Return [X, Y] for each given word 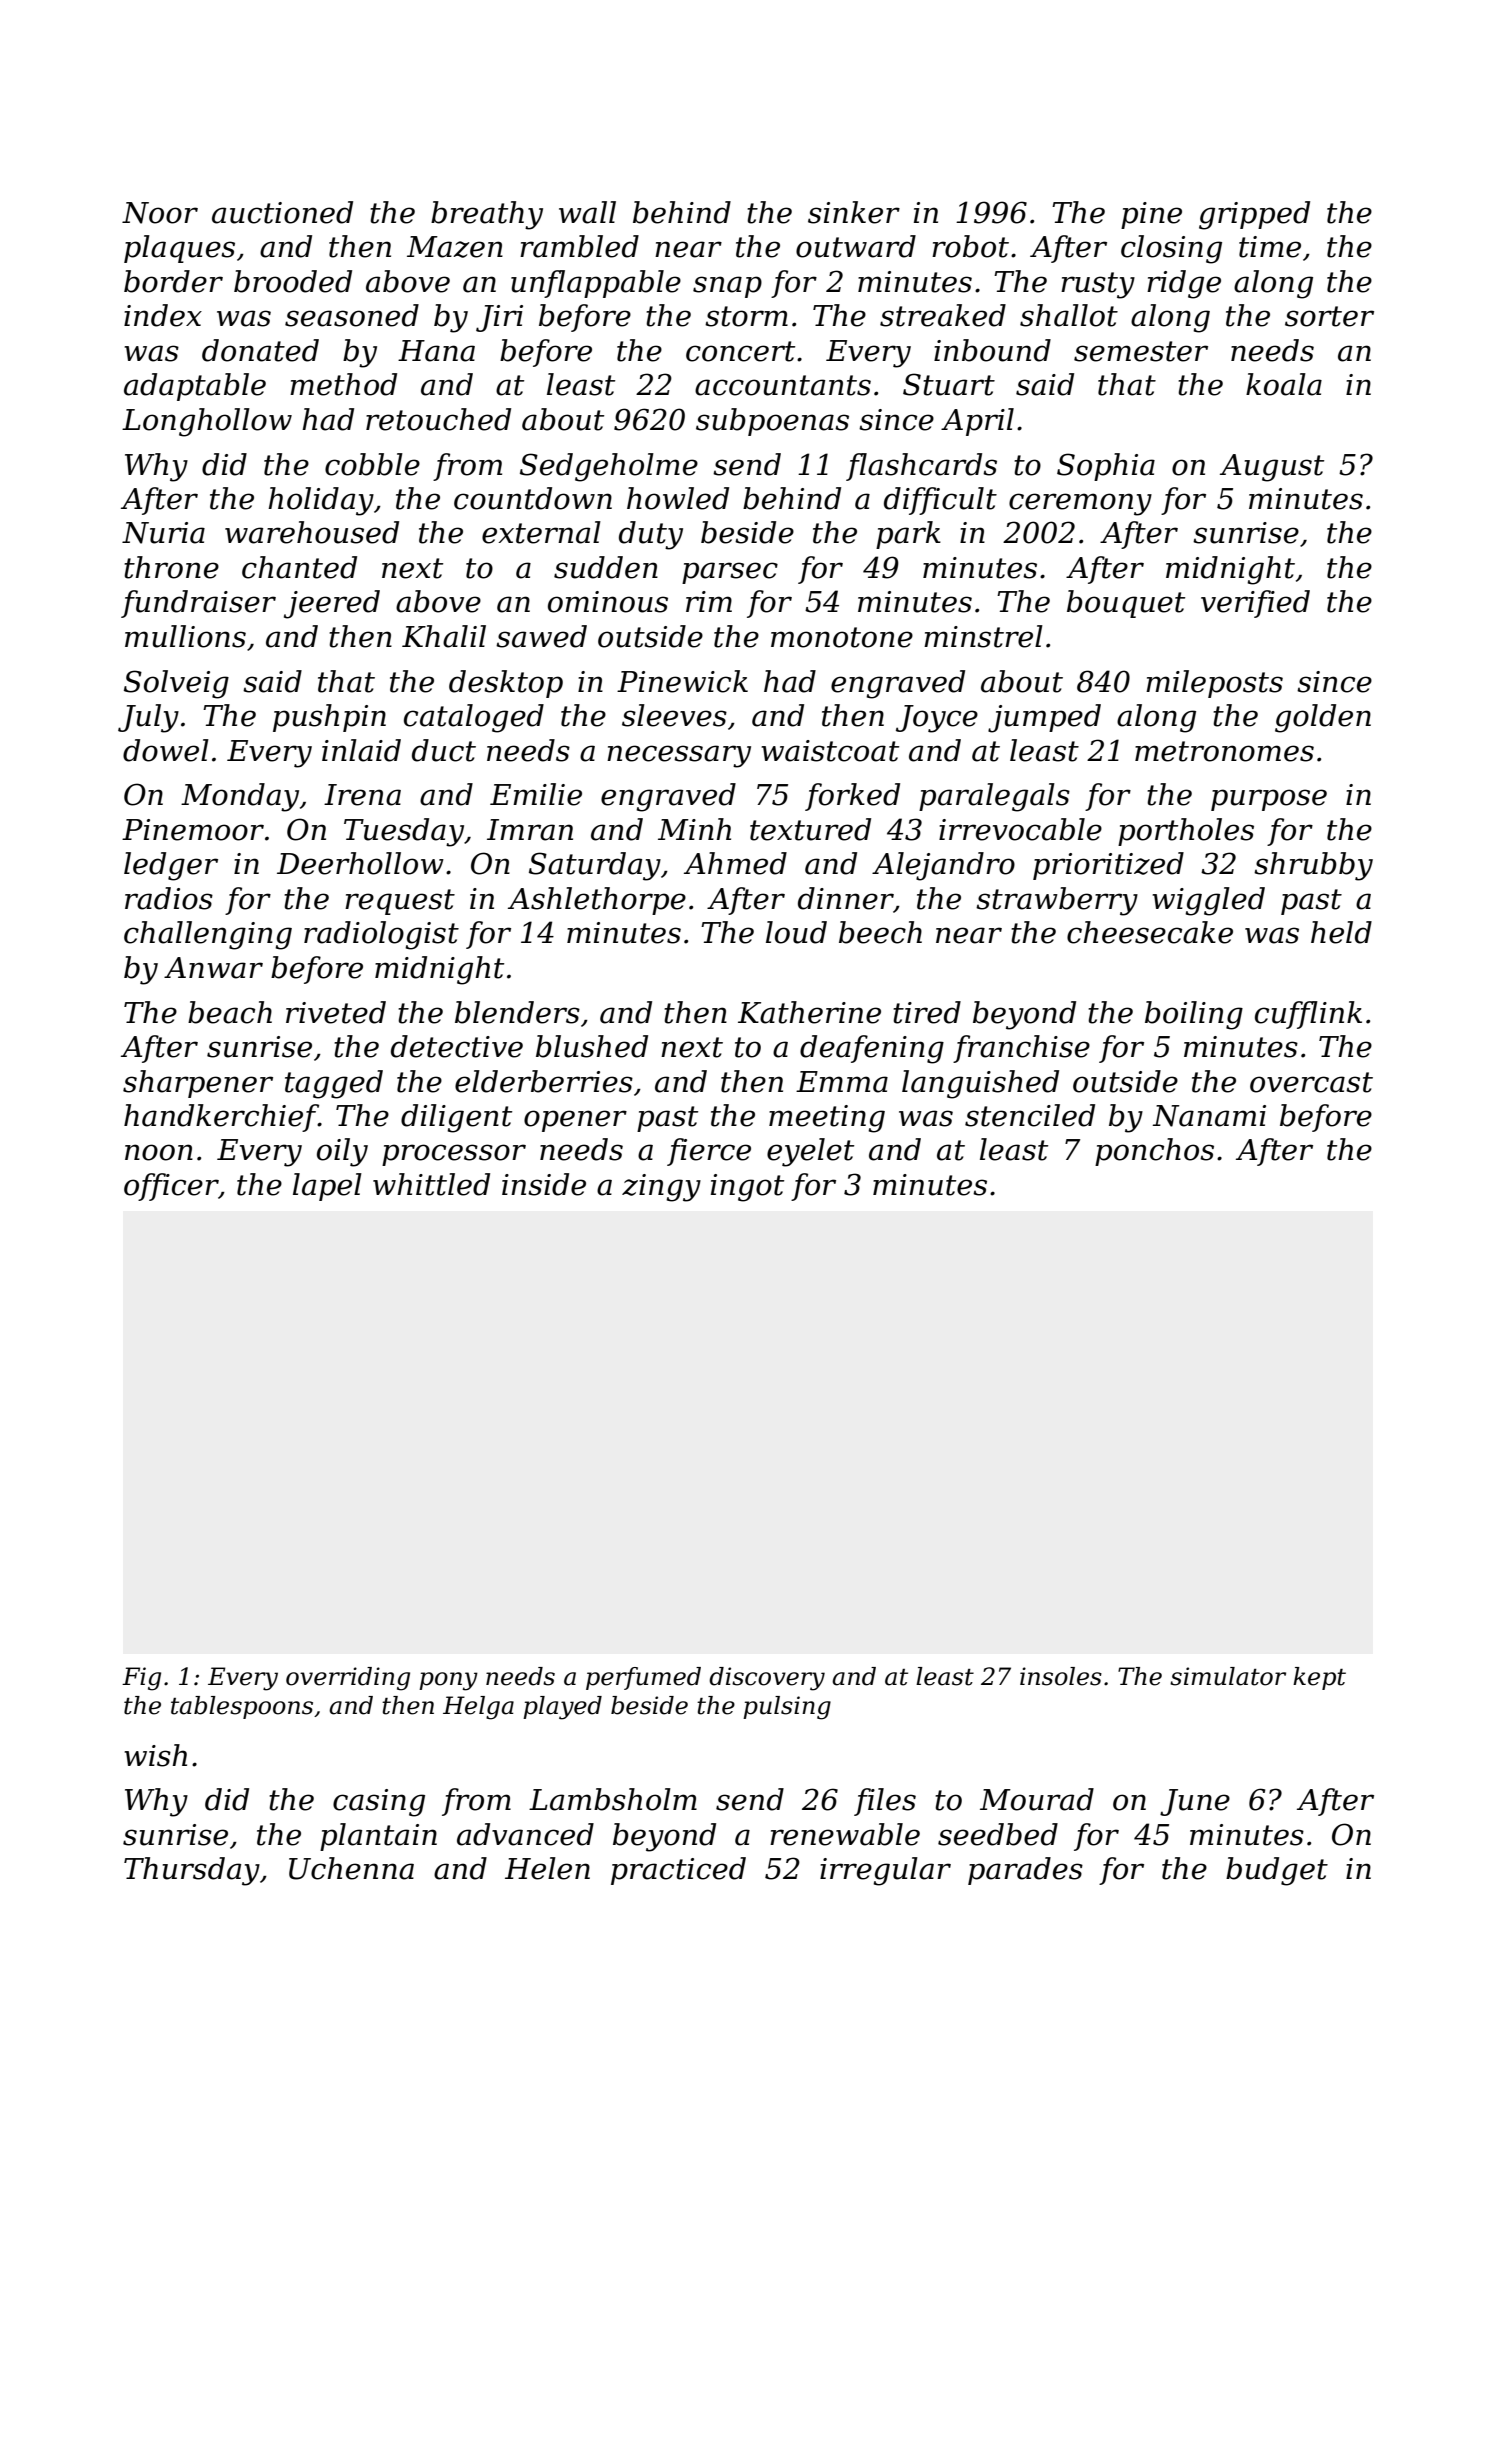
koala [1284, 384]
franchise [1021, 1049]
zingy [661, 1188]
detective [457, 1046]
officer [171, 1187]
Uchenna [351, 1868]
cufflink [1308, 1015]
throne [171, 567]
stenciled [1030, 1115]
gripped [1254, 215]
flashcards [921, 467]
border [173, 281]
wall [587, 212]
